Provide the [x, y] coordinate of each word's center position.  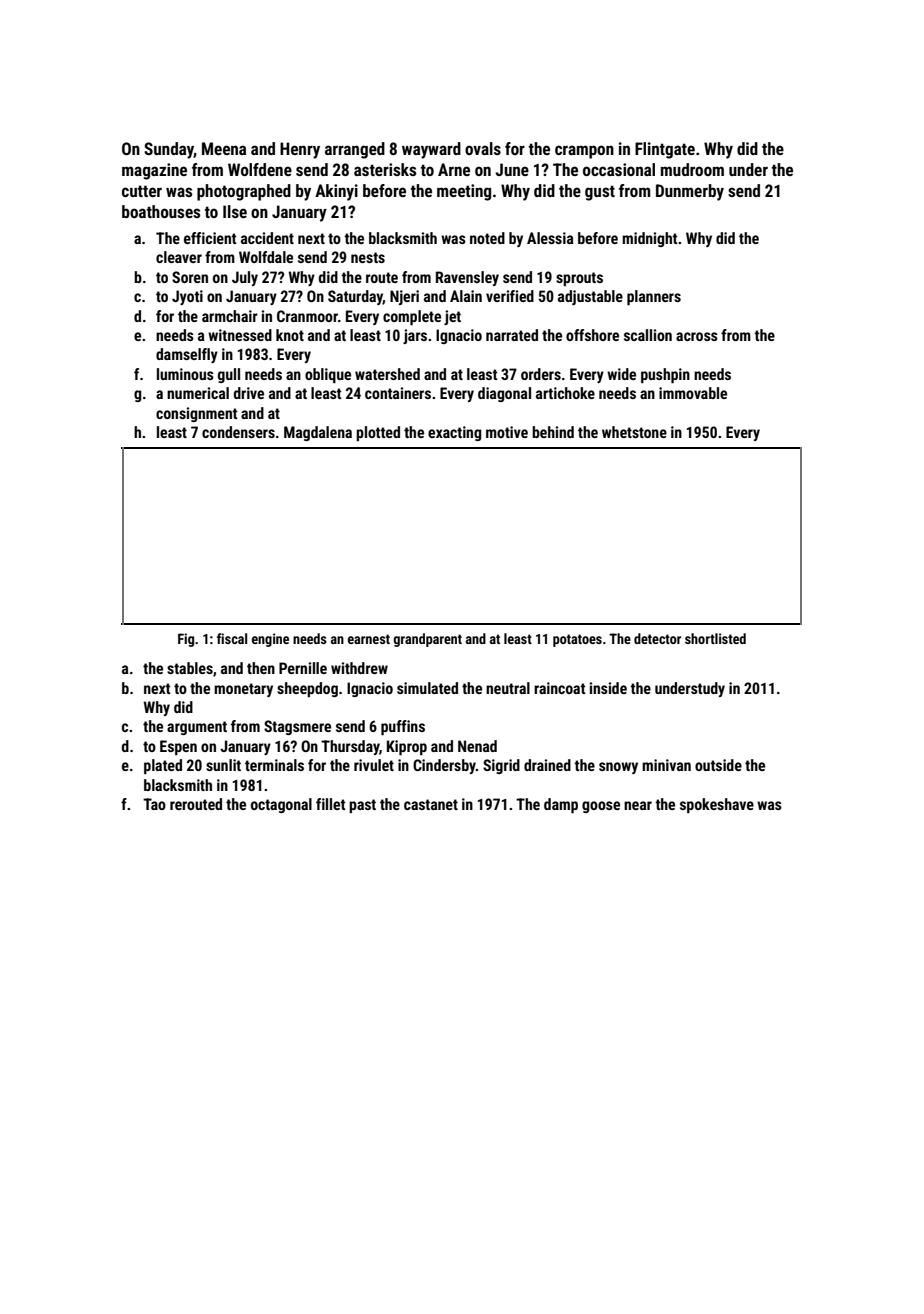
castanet [431, 804]
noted [487, 238]
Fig [186, 640]
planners [654, 297]
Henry [300, 150]
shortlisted [715, 638]
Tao [154, 804]
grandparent [427, 640]
